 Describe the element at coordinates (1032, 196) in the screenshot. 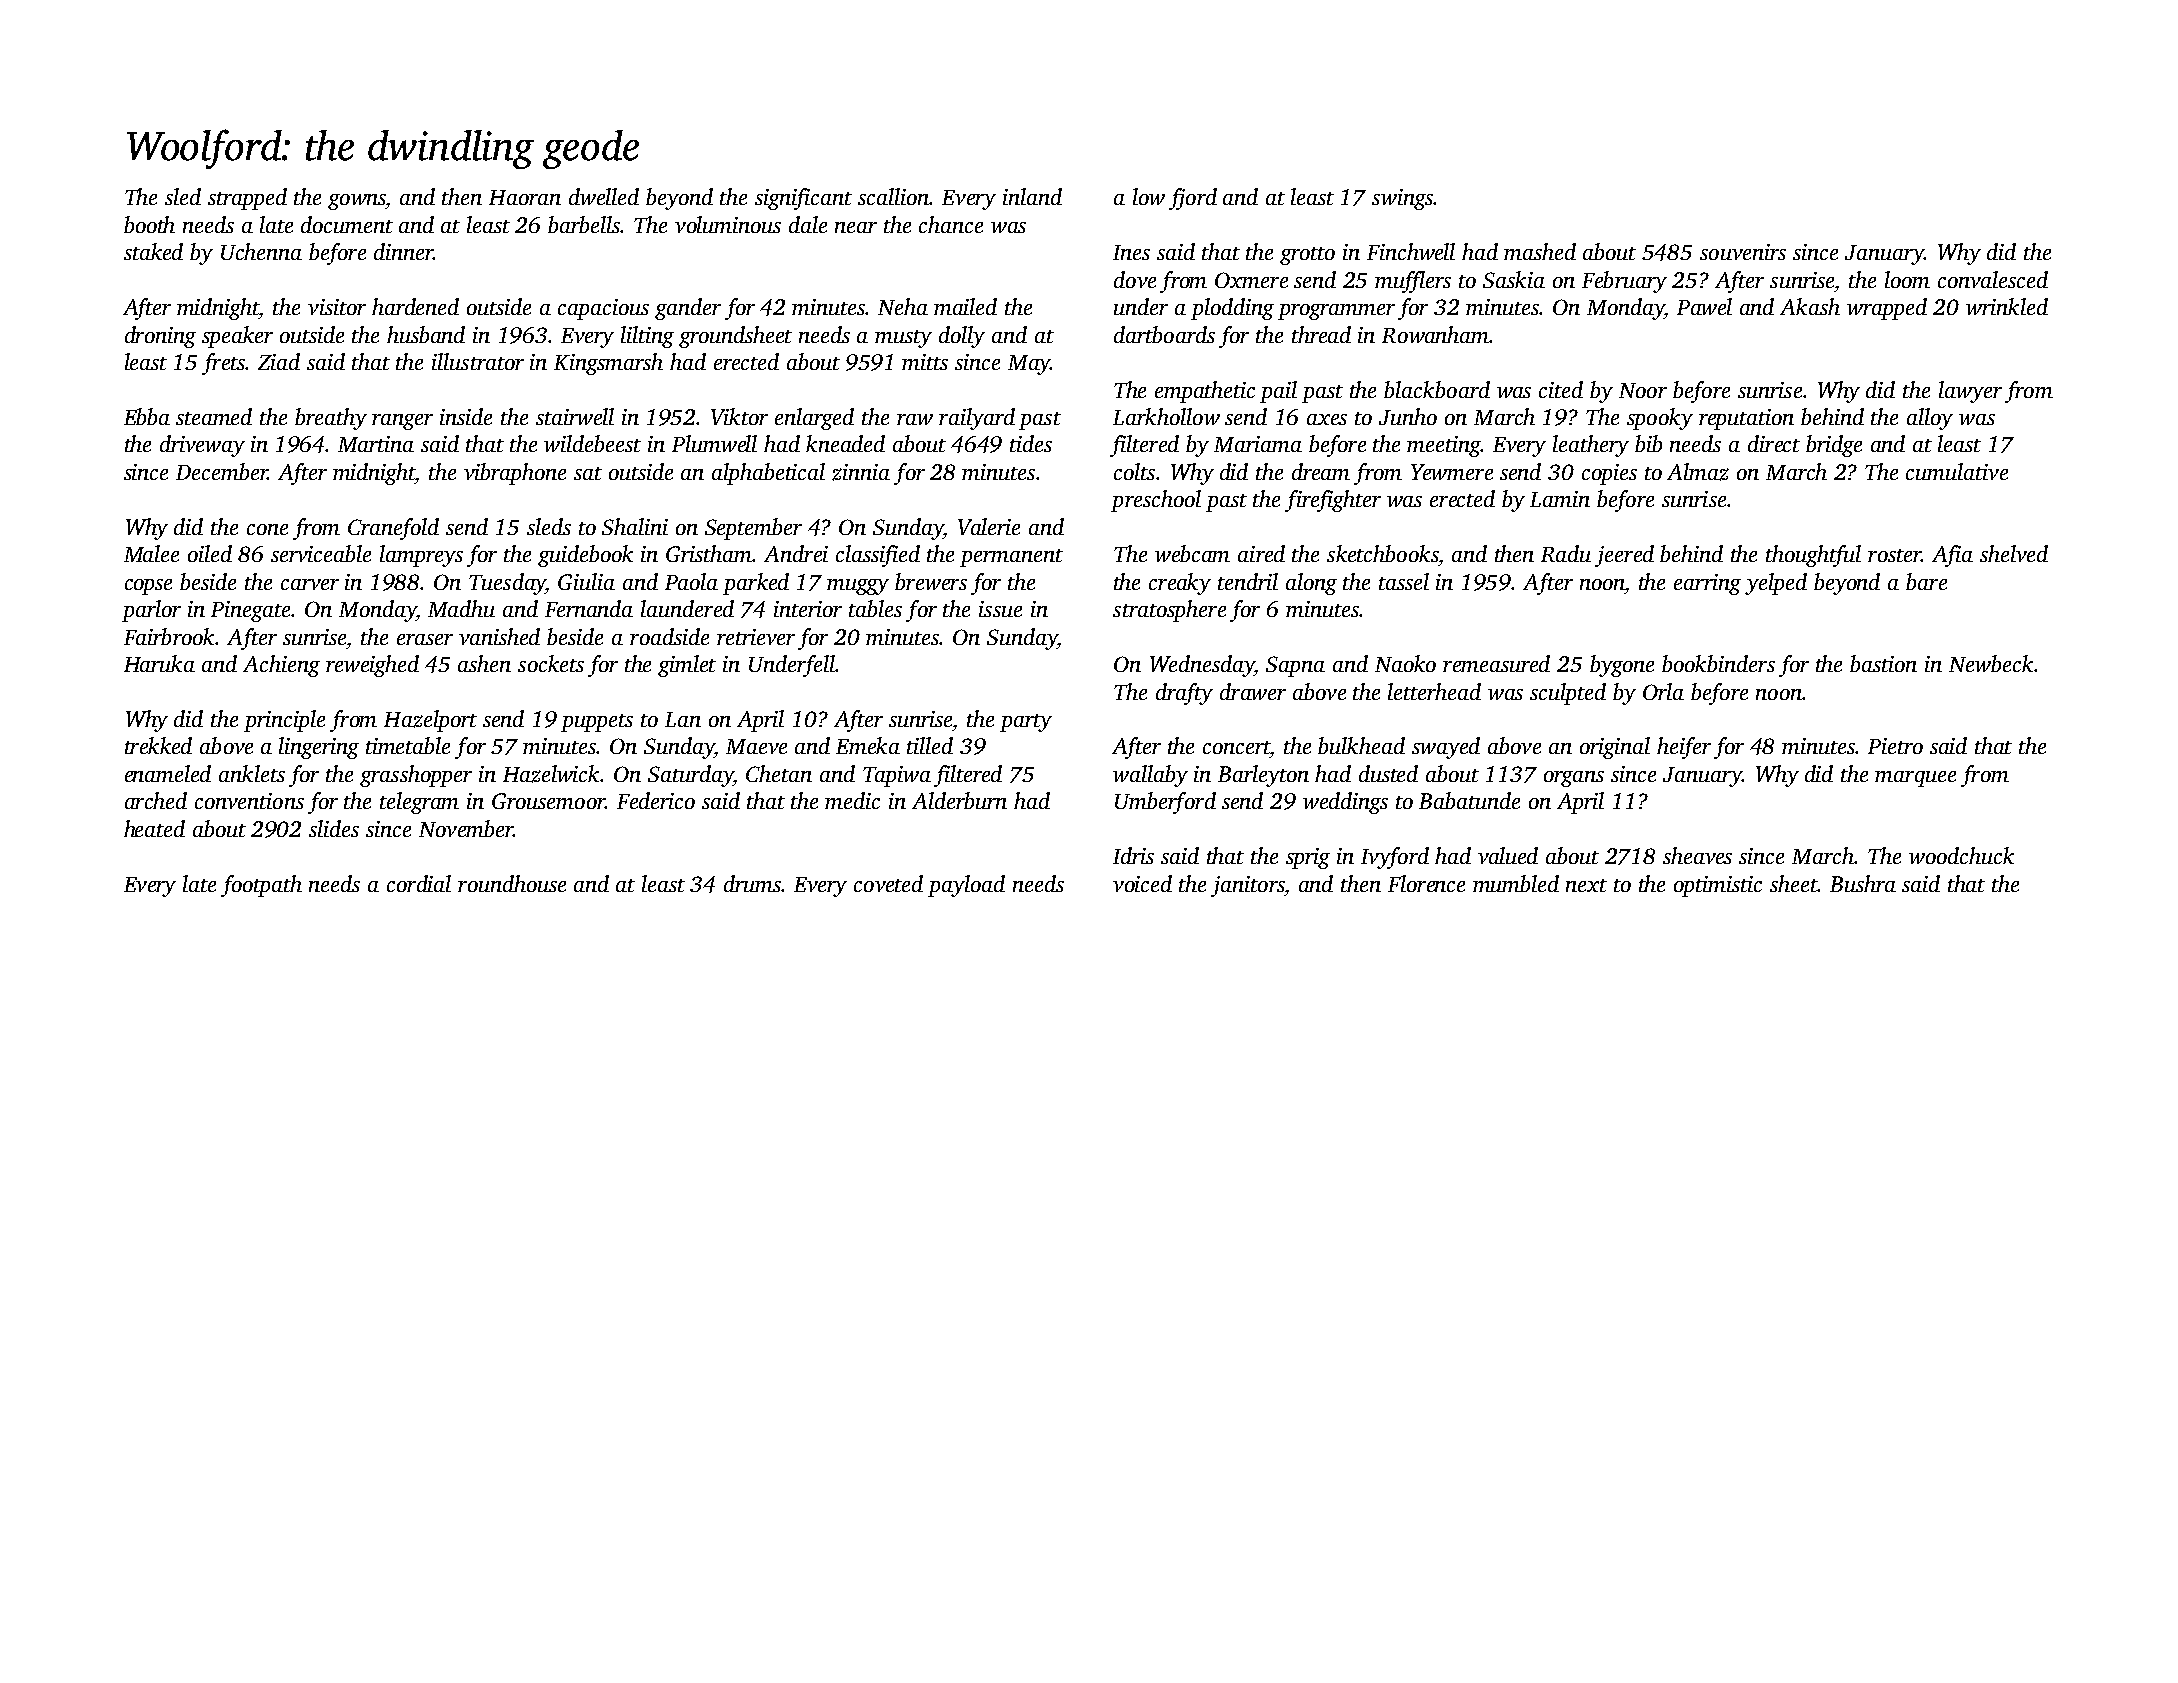

I see `inland` at that location.
